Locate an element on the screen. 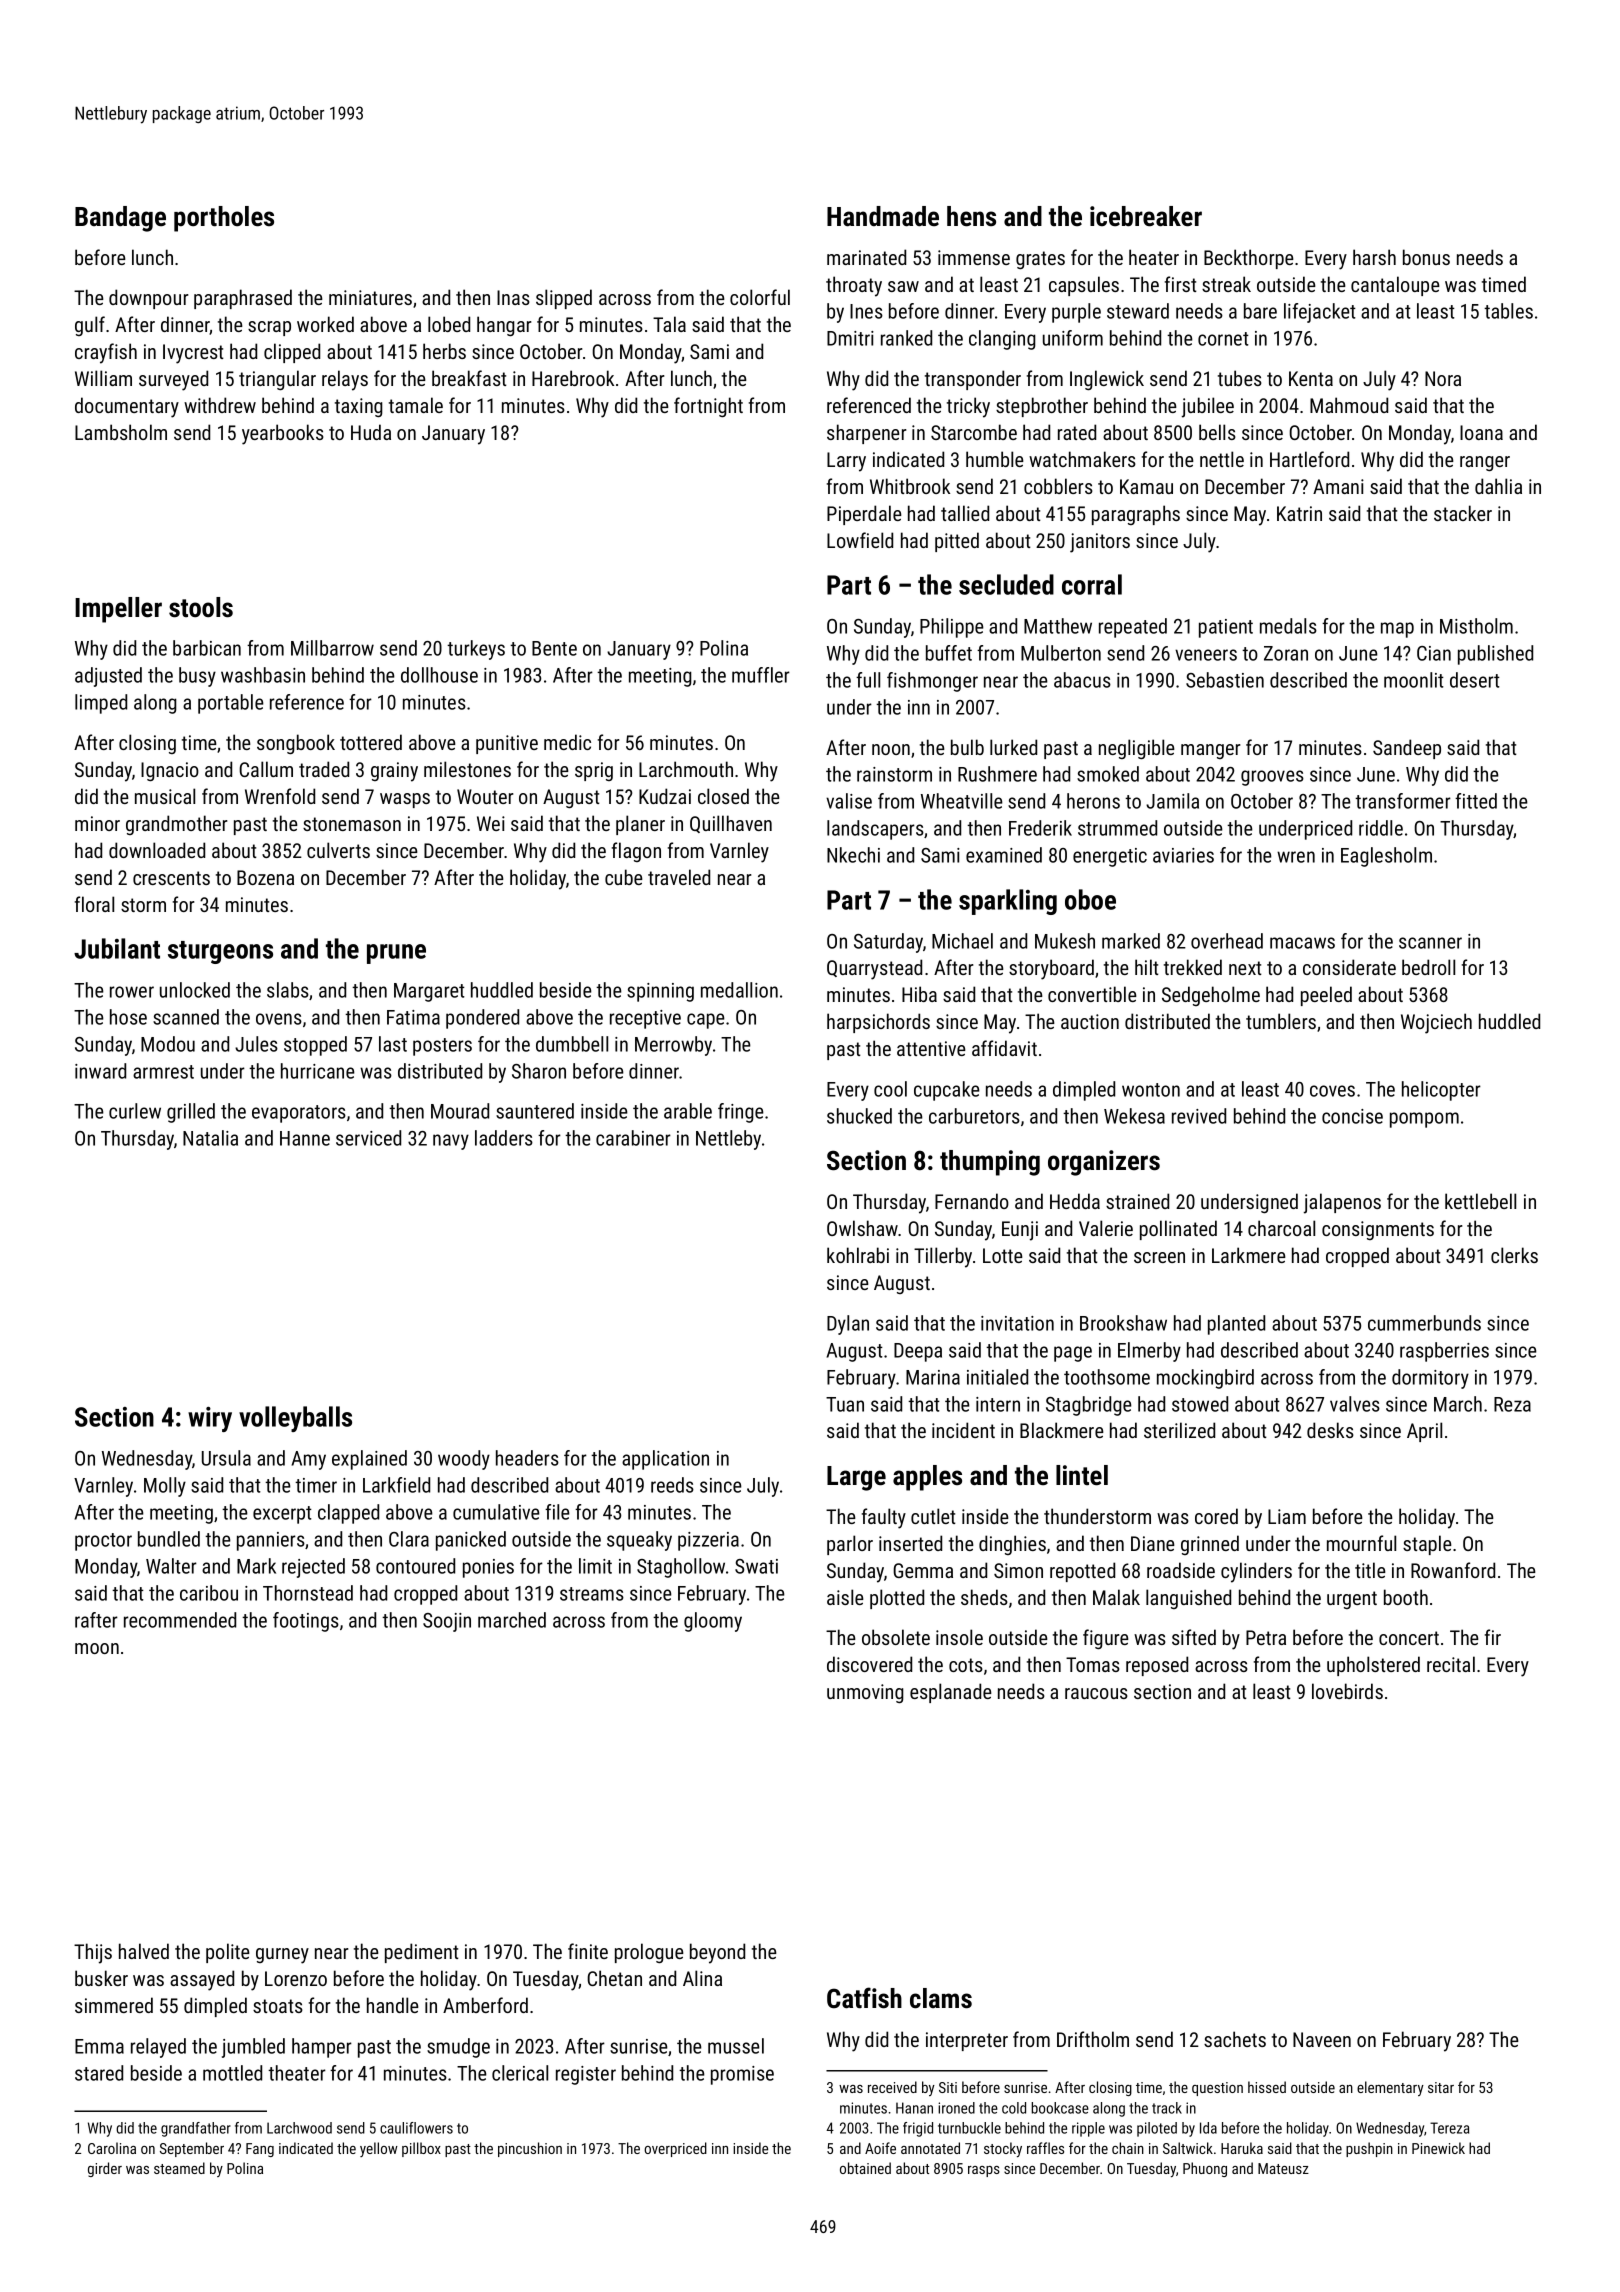  hilt is located at coordinates (1147, 967).
